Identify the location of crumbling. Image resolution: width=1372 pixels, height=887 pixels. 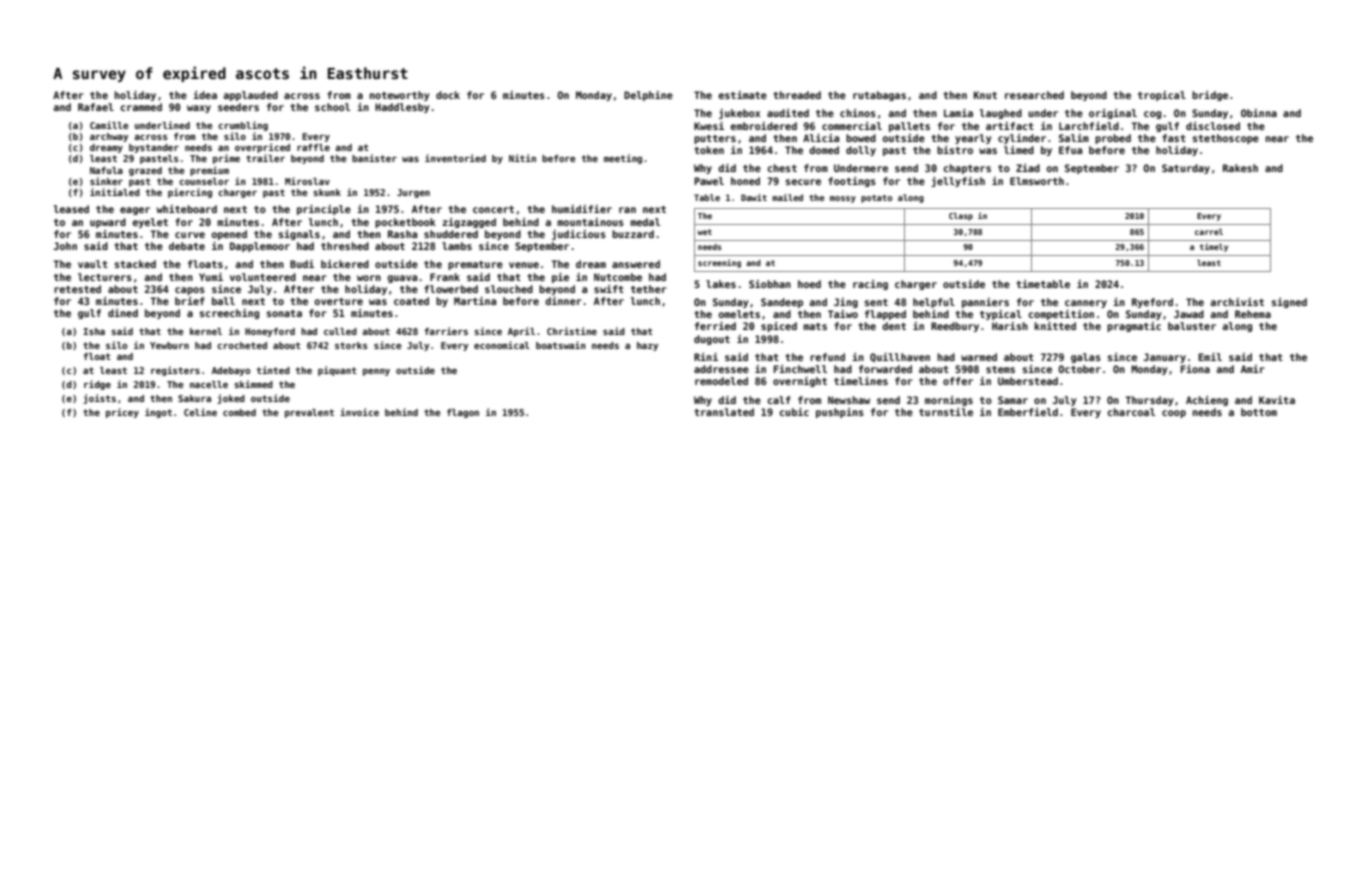
(243, 126).
